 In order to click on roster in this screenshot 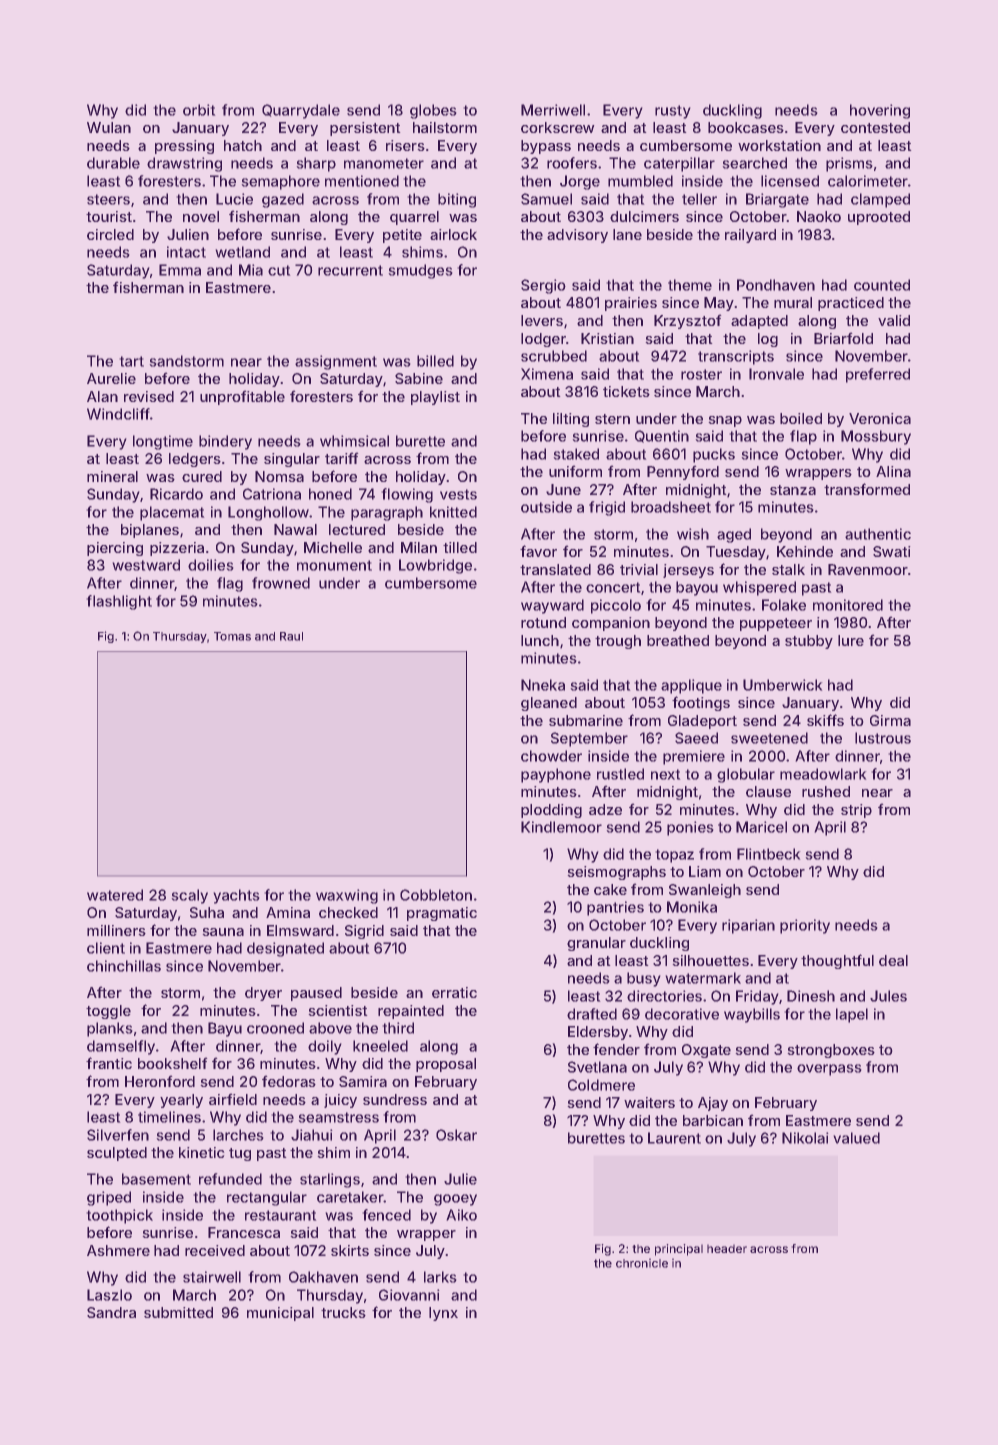, I will do `click(701, 374)`.
